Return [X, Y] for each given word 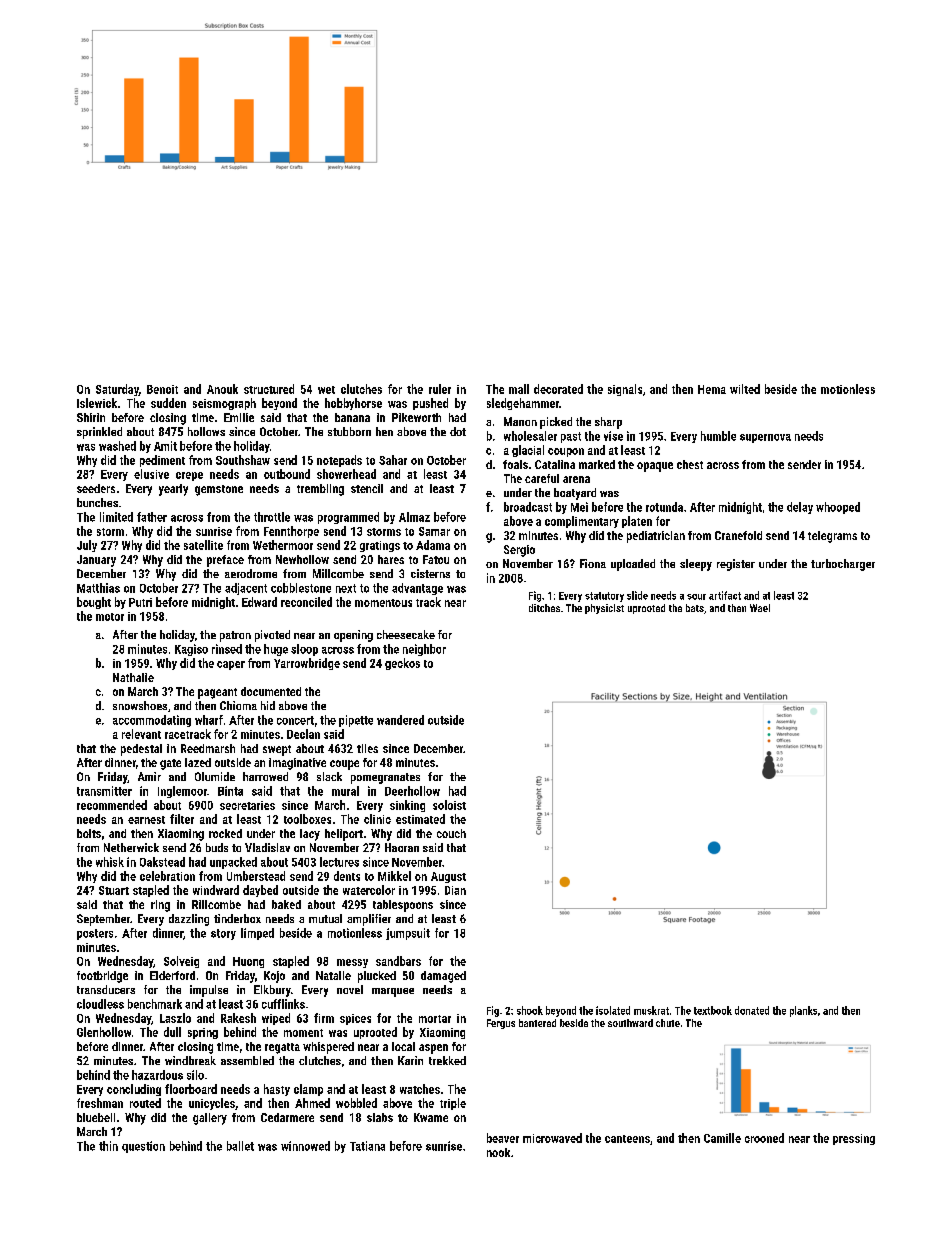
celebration [167, 876]
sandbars [398, 961]
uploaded [633, 565]
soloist [449, 805]
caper [231, 665]
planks [803, 1011]
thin [108, 1146]
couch [451, 833]
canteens [627, 1139]
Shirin [91, 417]
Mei [579, 507]
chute [668, 1023]
